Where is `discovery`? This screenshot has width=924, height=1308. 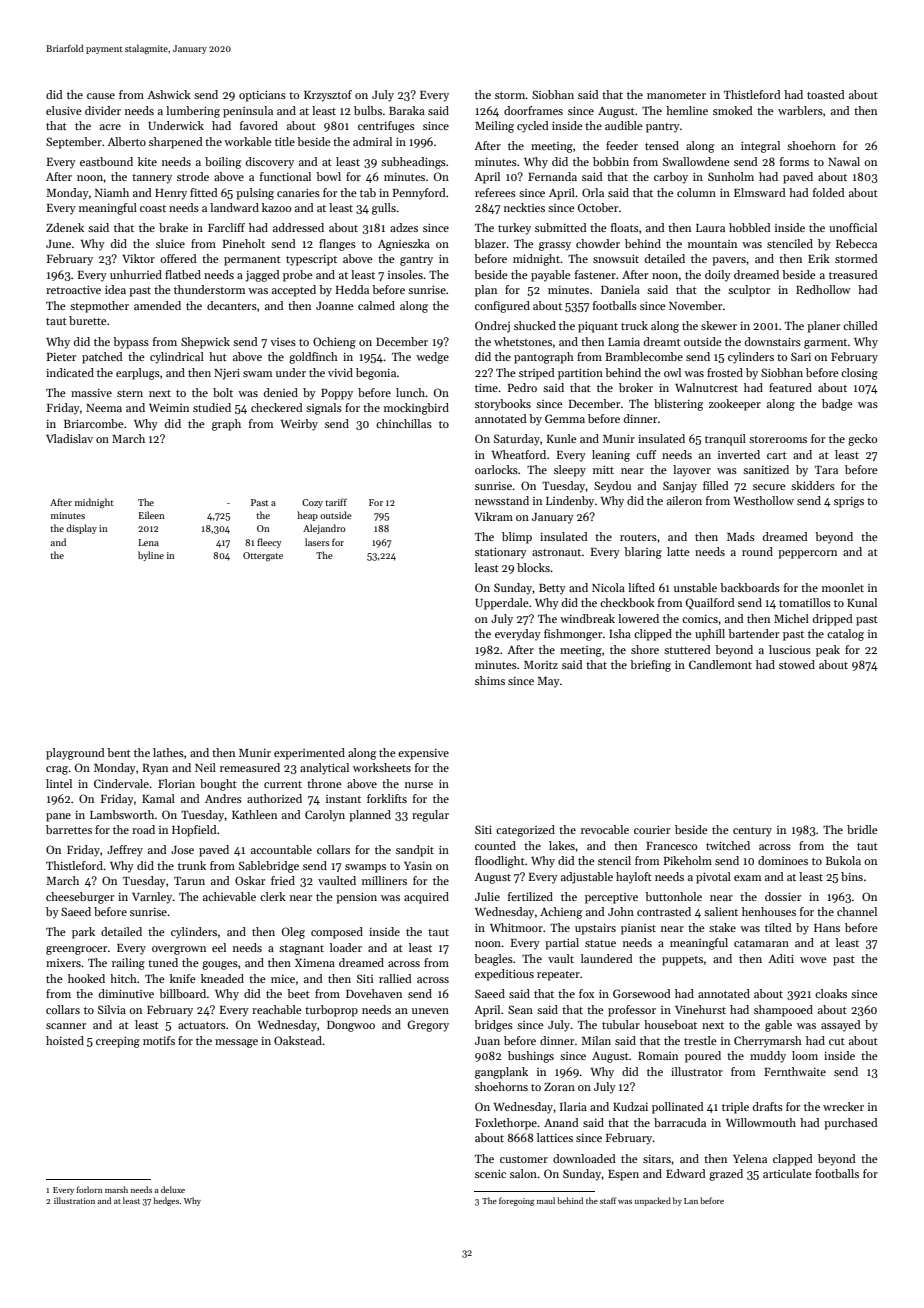 discovery is located at coordinates (270, 163).
